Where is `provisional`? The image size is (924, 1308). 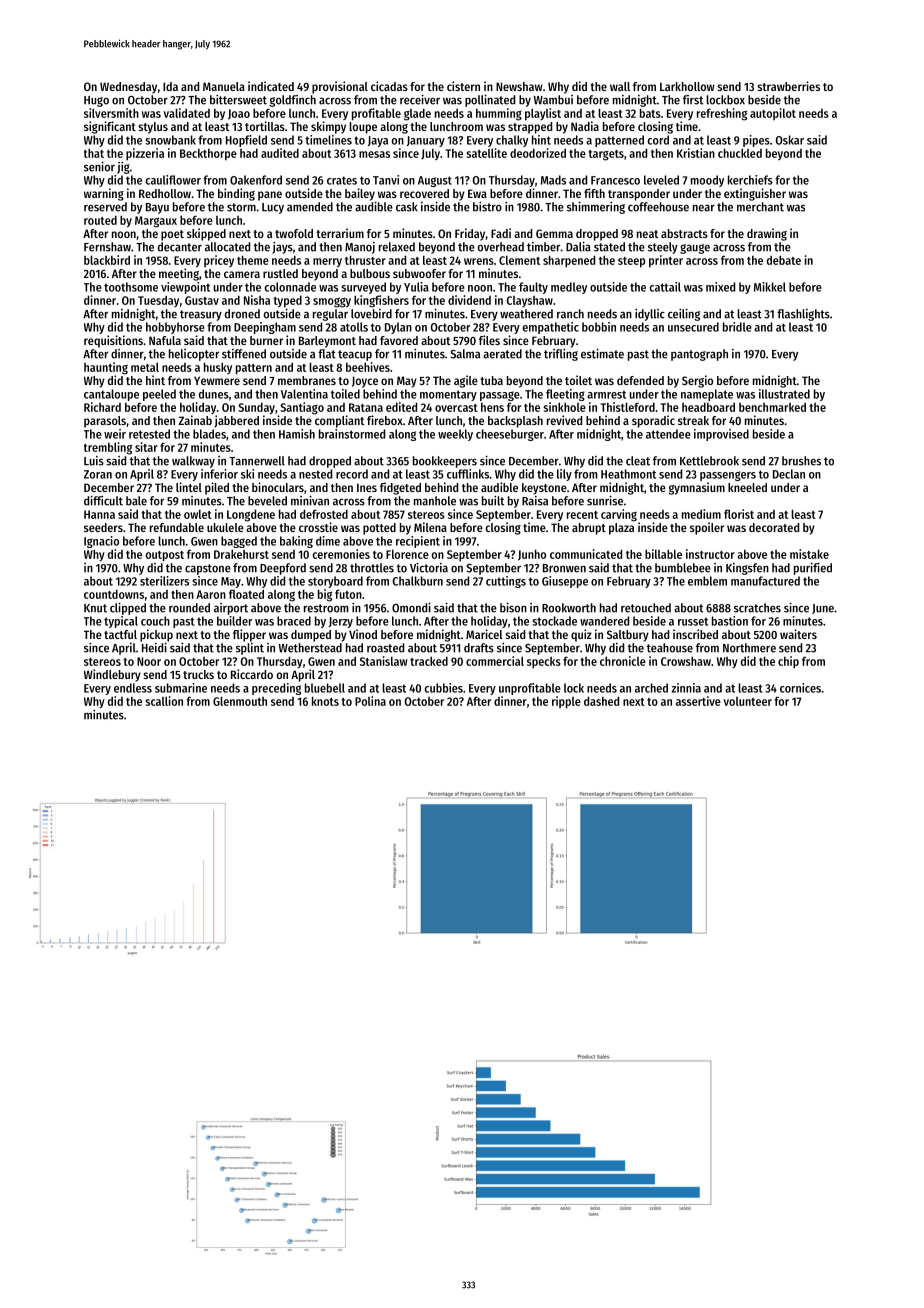 provisional is located at coordinates (340, 87).
